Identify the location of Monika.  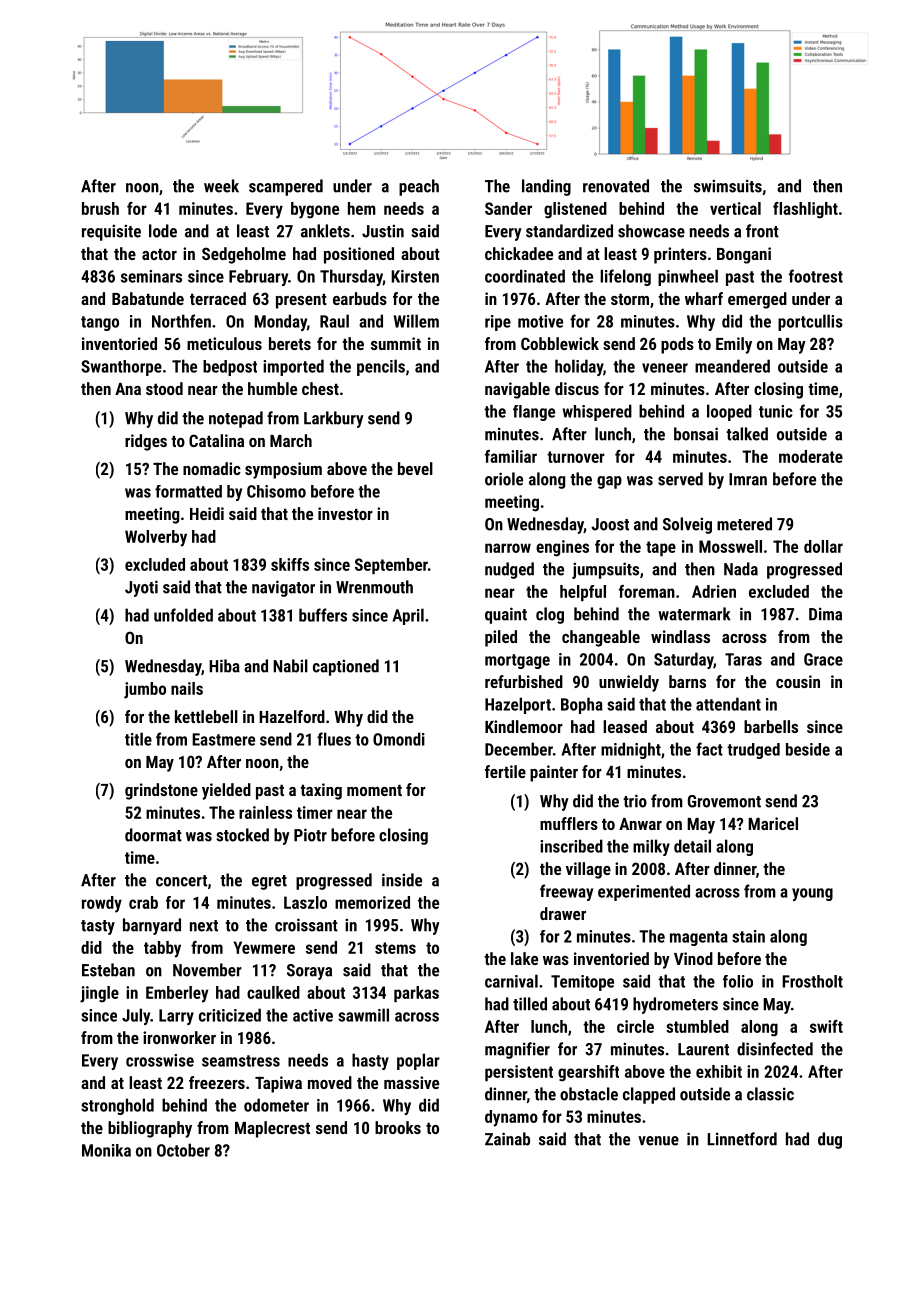
(106, 1150).
